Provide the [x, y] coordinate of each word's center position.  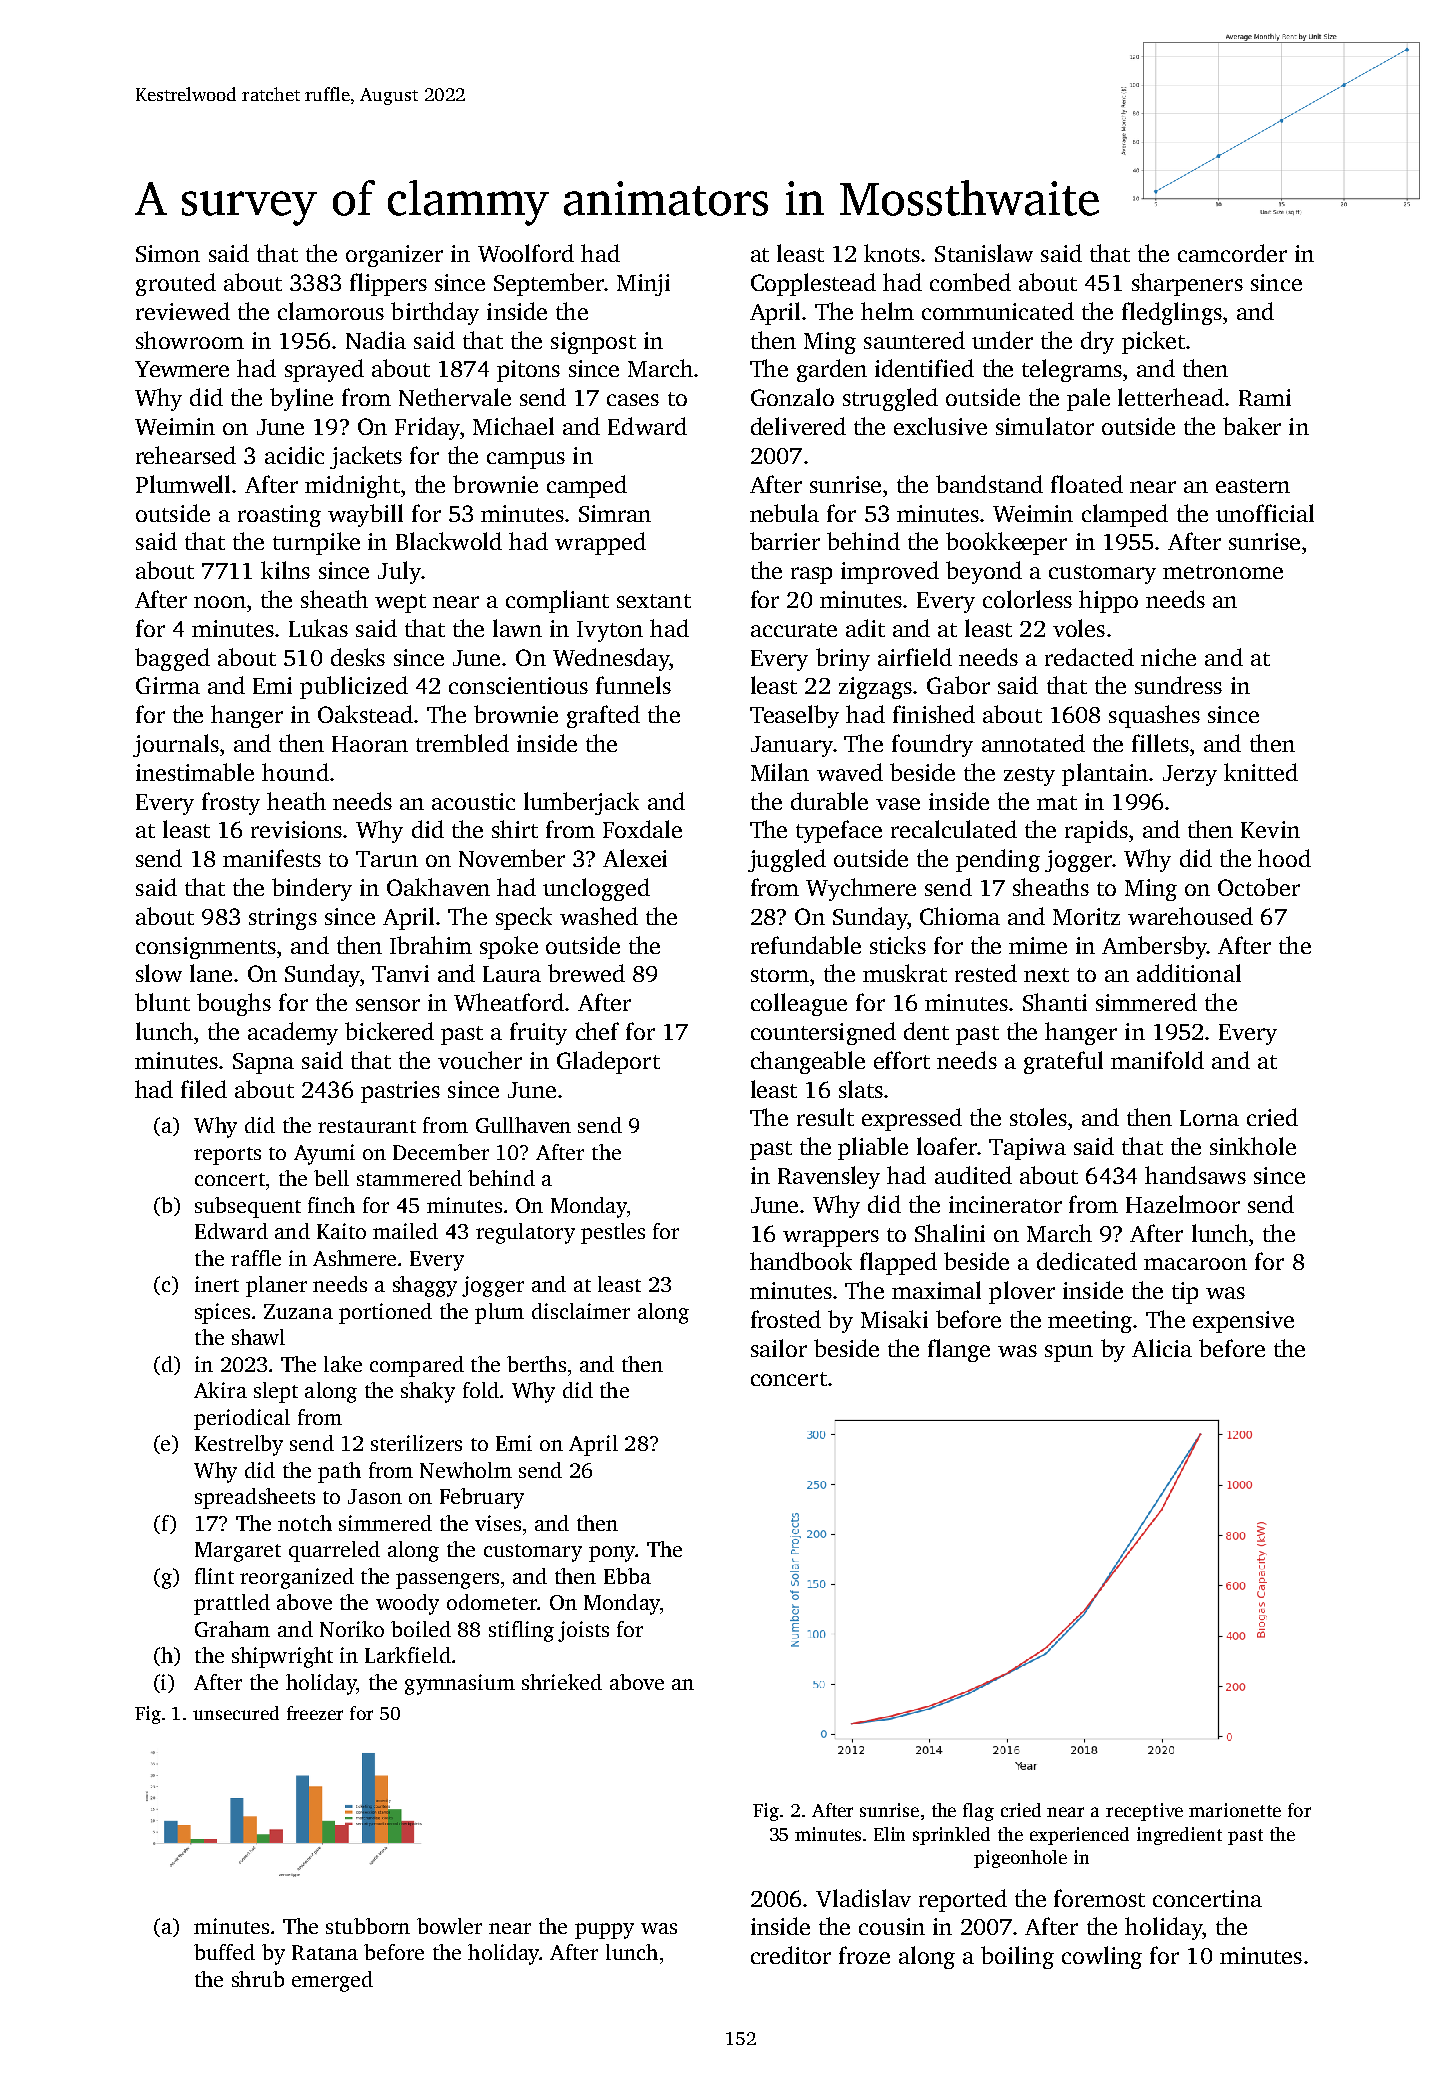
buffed [224, 1952]
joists [583, 1631]
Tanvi [400, 973]
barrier [785, 541]
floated [1087, 484]
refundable [806, 945]
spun [1069, 1353]
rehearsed [186, 455]
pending [998, 860]
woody [407, 1604]
